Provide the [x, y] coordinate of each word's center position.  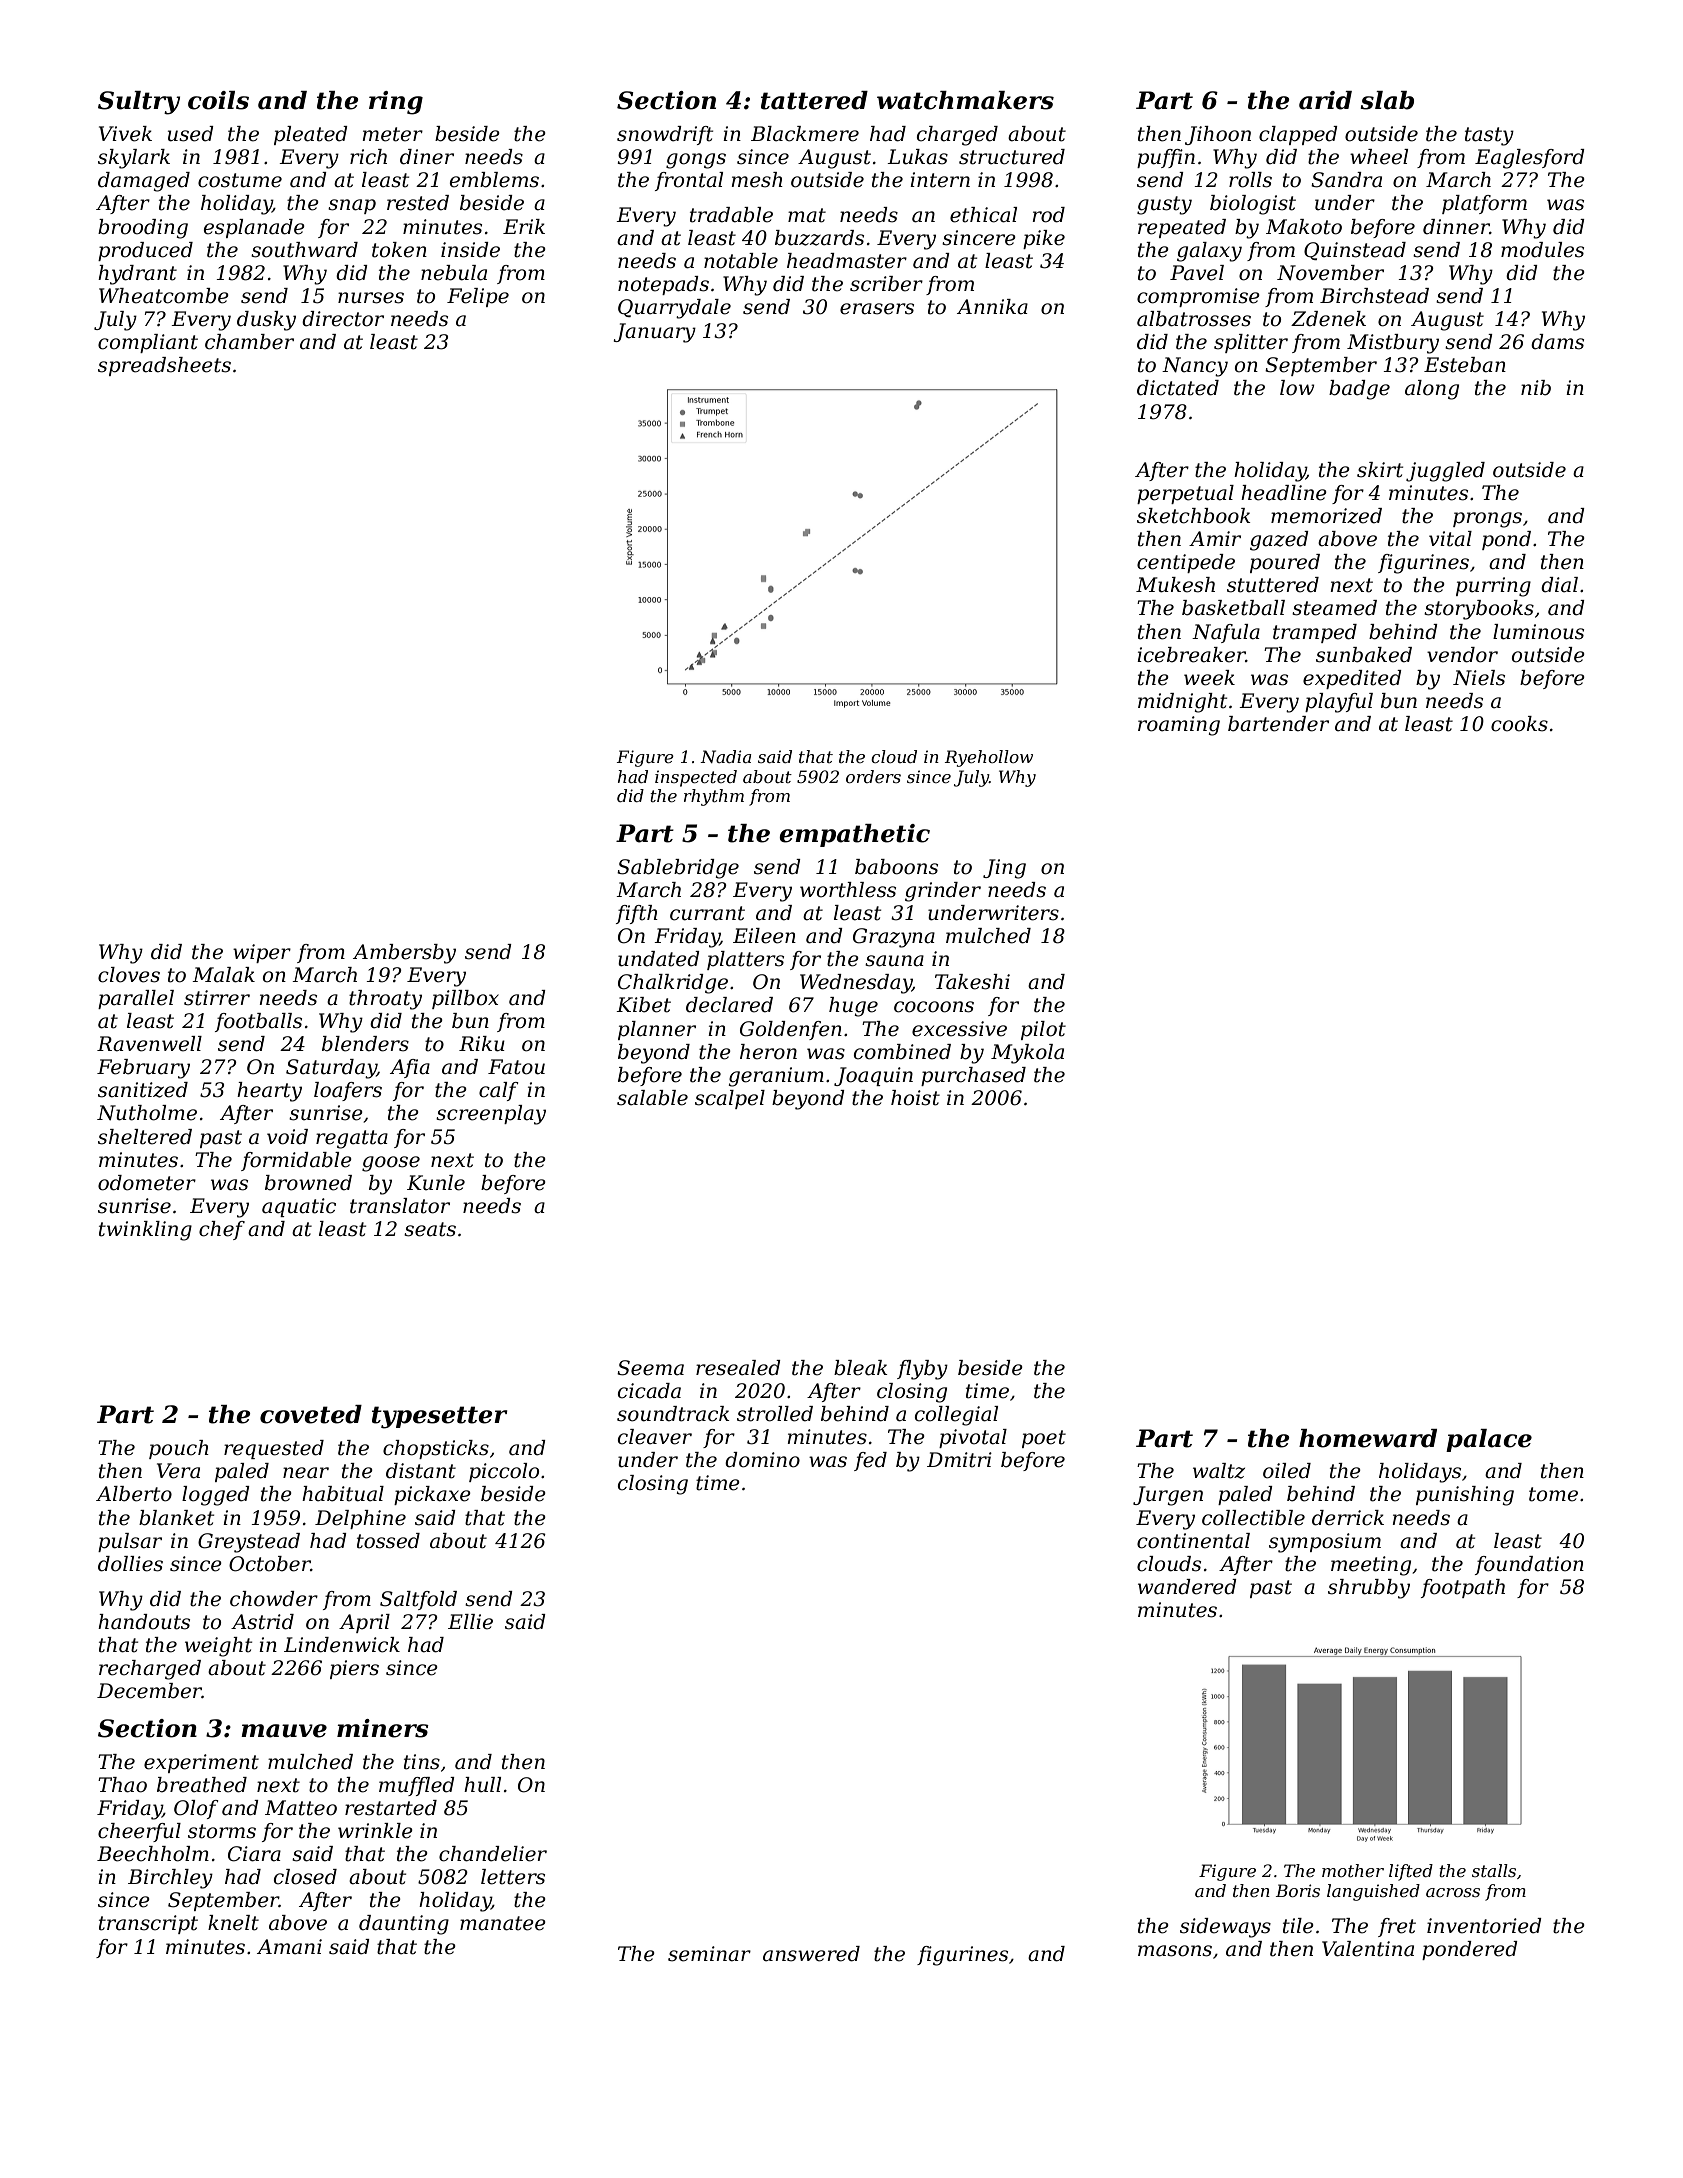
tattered [814, 100]
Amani [289, 1947]
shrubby [1369, 1589]
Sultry [139, 103]
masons [1175, 1951]
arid [1325, 100]
